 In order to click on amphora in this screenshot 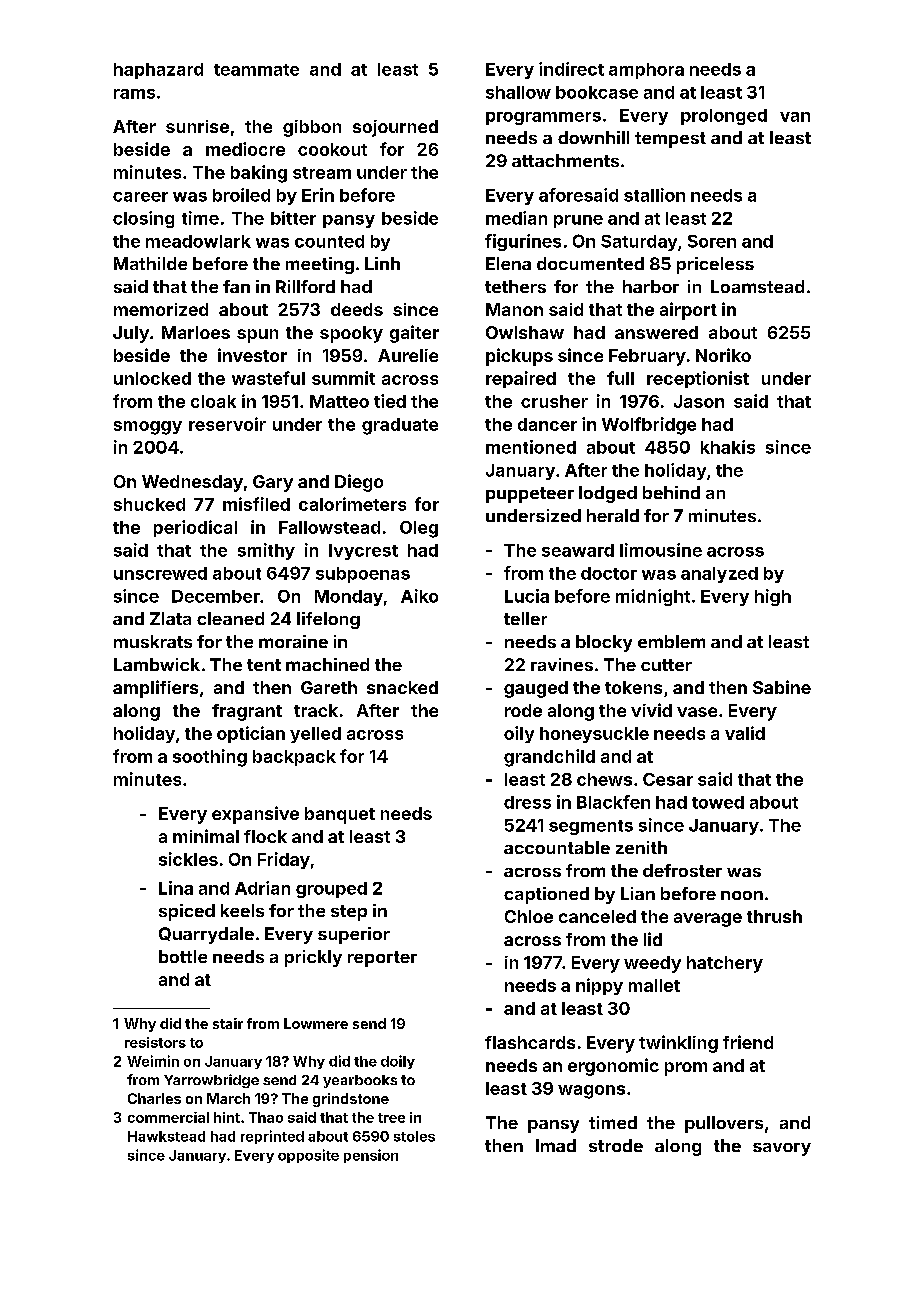, I will do `click(646, 71)`.
